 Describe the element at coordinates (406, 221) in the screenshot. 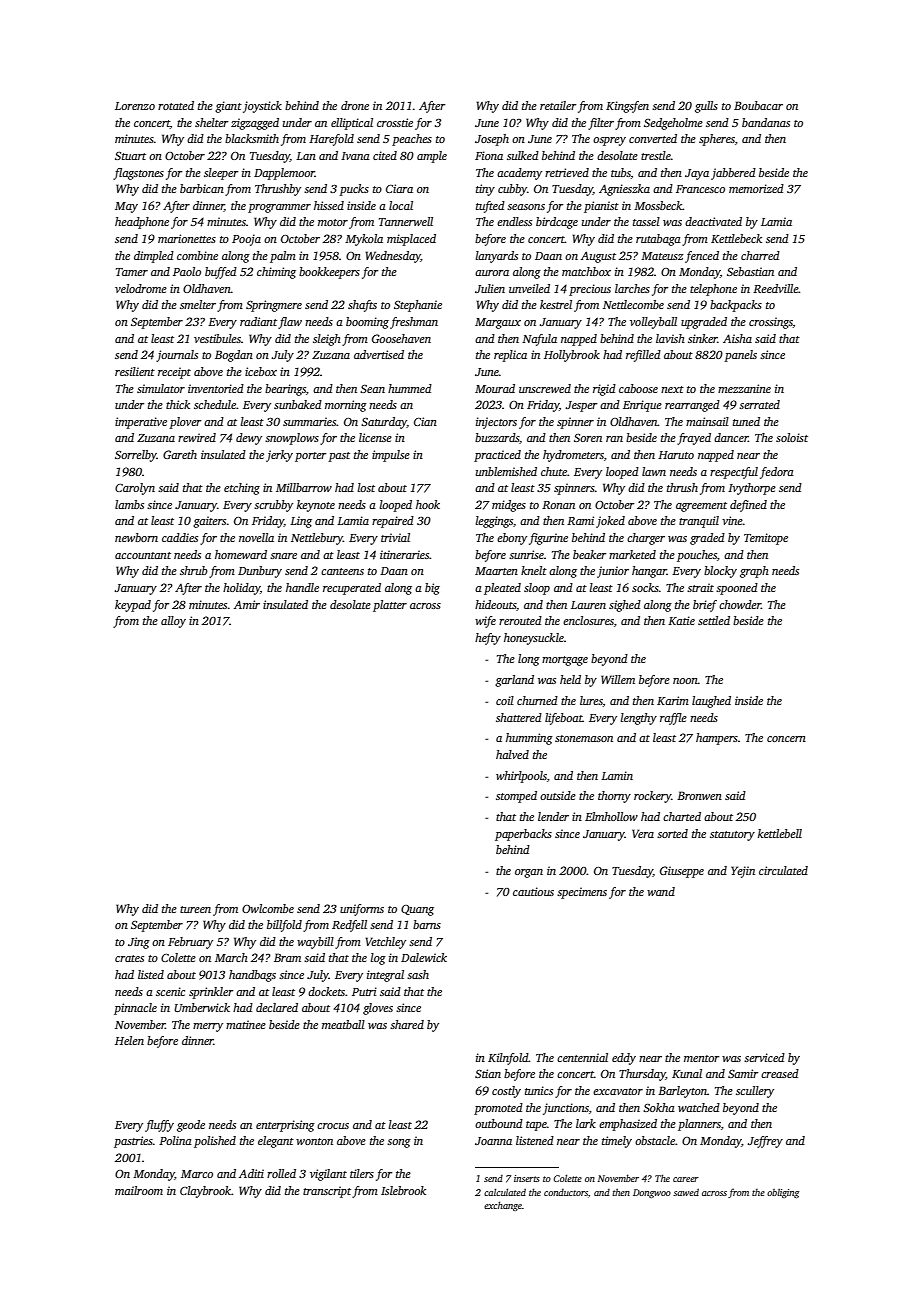

I see `Tannerwell` at that location.
